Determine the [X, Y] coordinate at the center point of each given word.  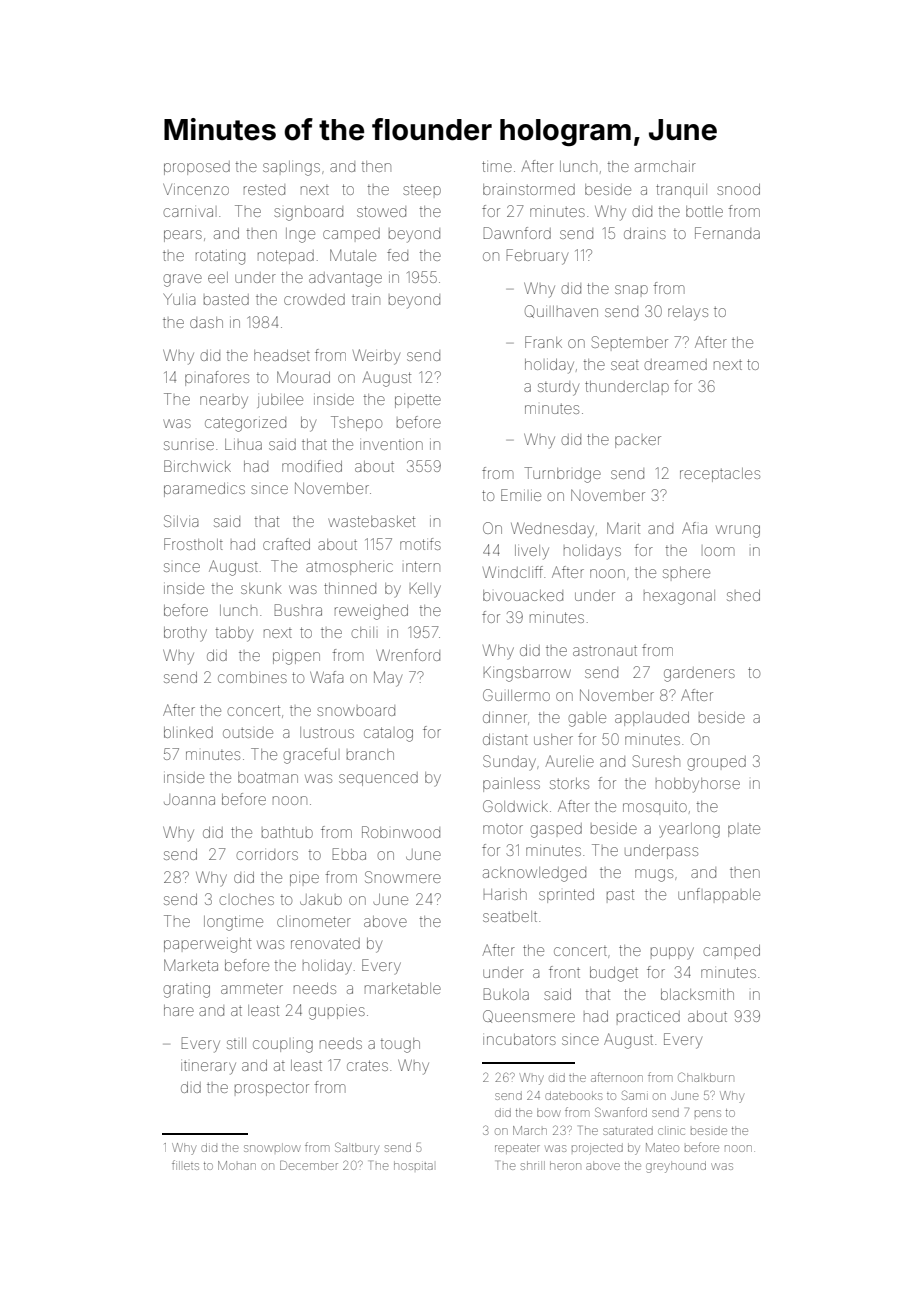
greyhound [676, 1167]
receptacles [720, 475]
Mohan [237, 1165]
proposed [197, 168]
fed [397, 255]
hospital [413, 1165]
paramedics [204, 490]
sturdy [558, 389]
